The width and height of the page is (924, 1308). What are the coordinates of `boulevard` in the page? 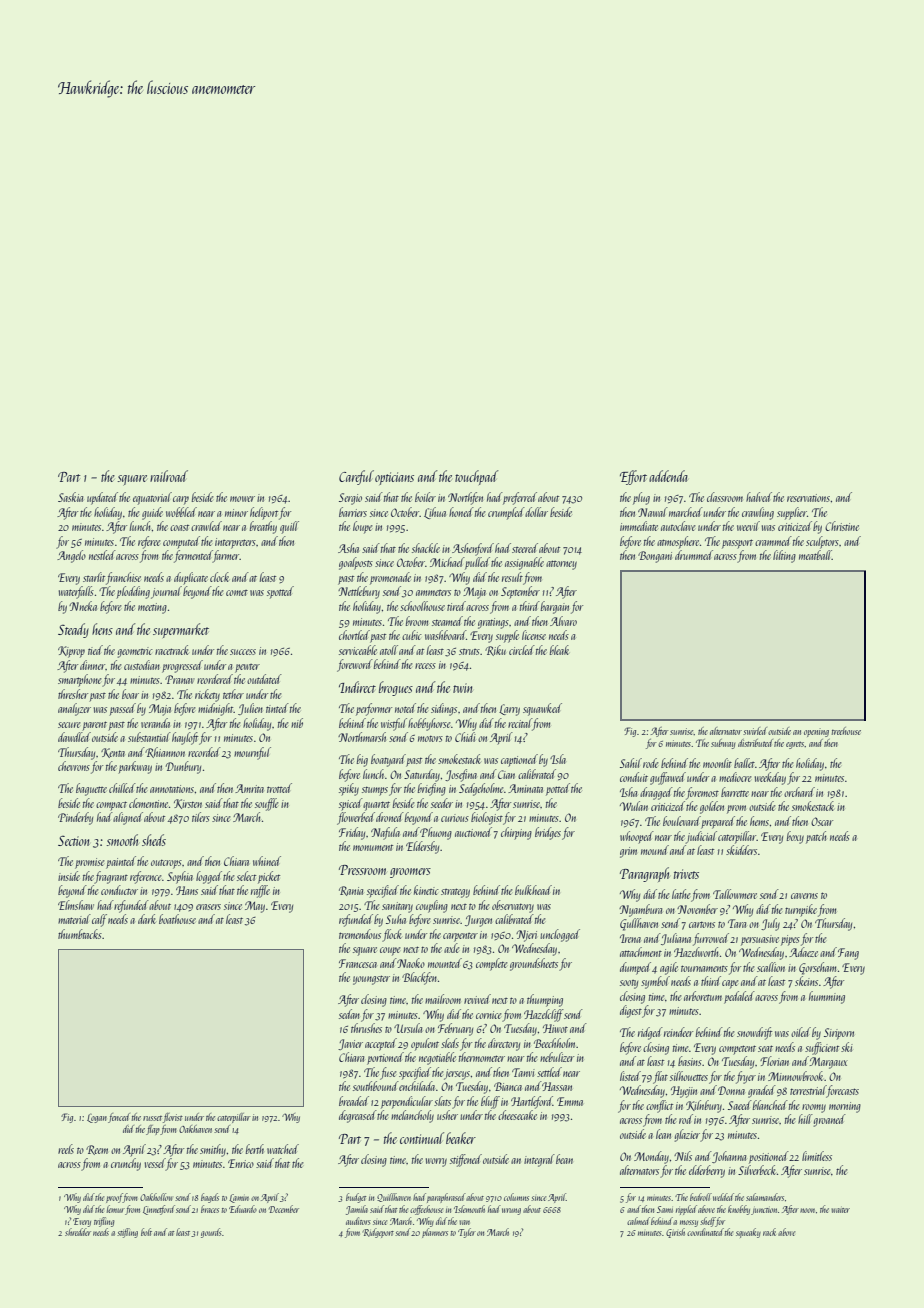 It's located at (682, 821).
